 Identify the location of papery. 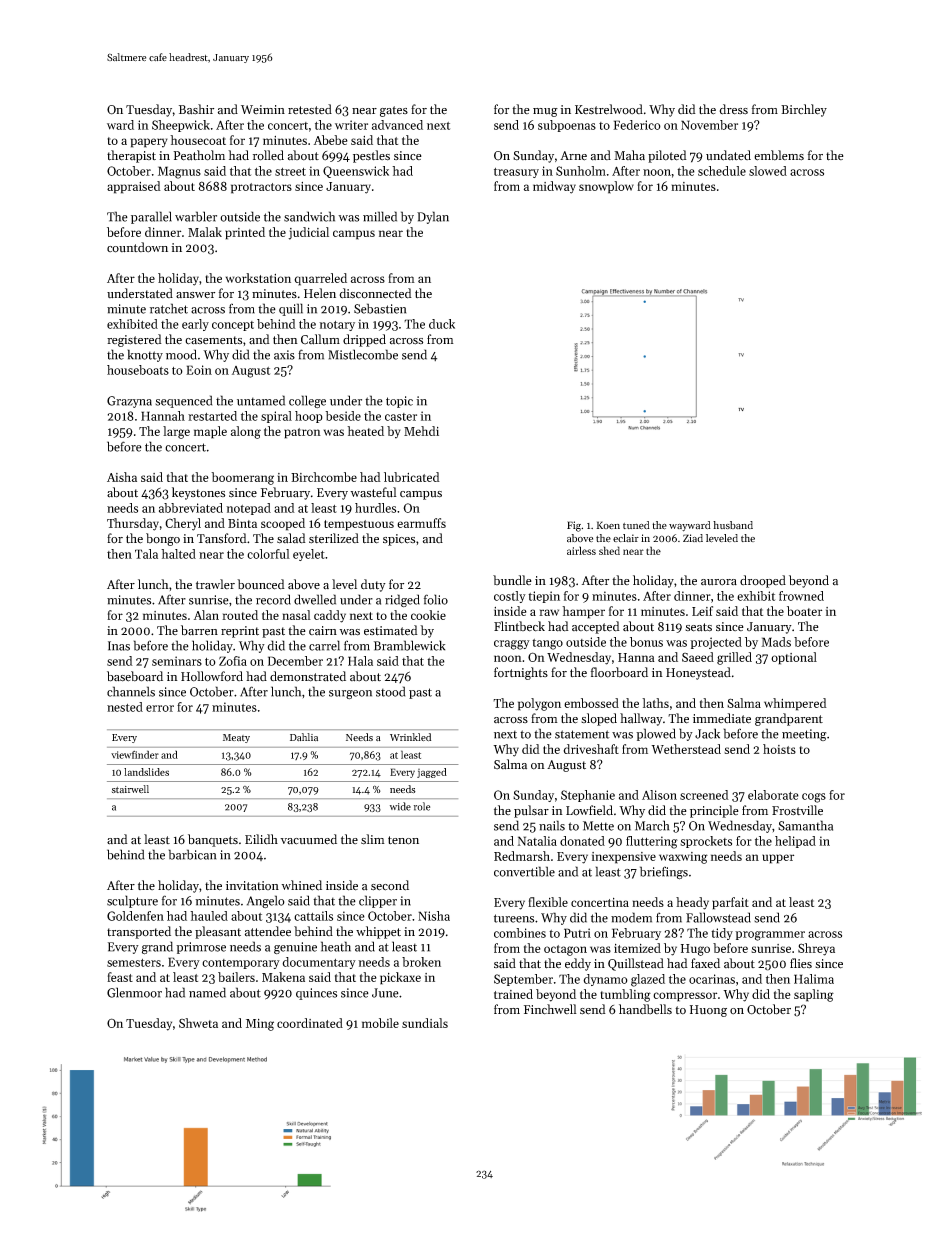
(149, 143).
